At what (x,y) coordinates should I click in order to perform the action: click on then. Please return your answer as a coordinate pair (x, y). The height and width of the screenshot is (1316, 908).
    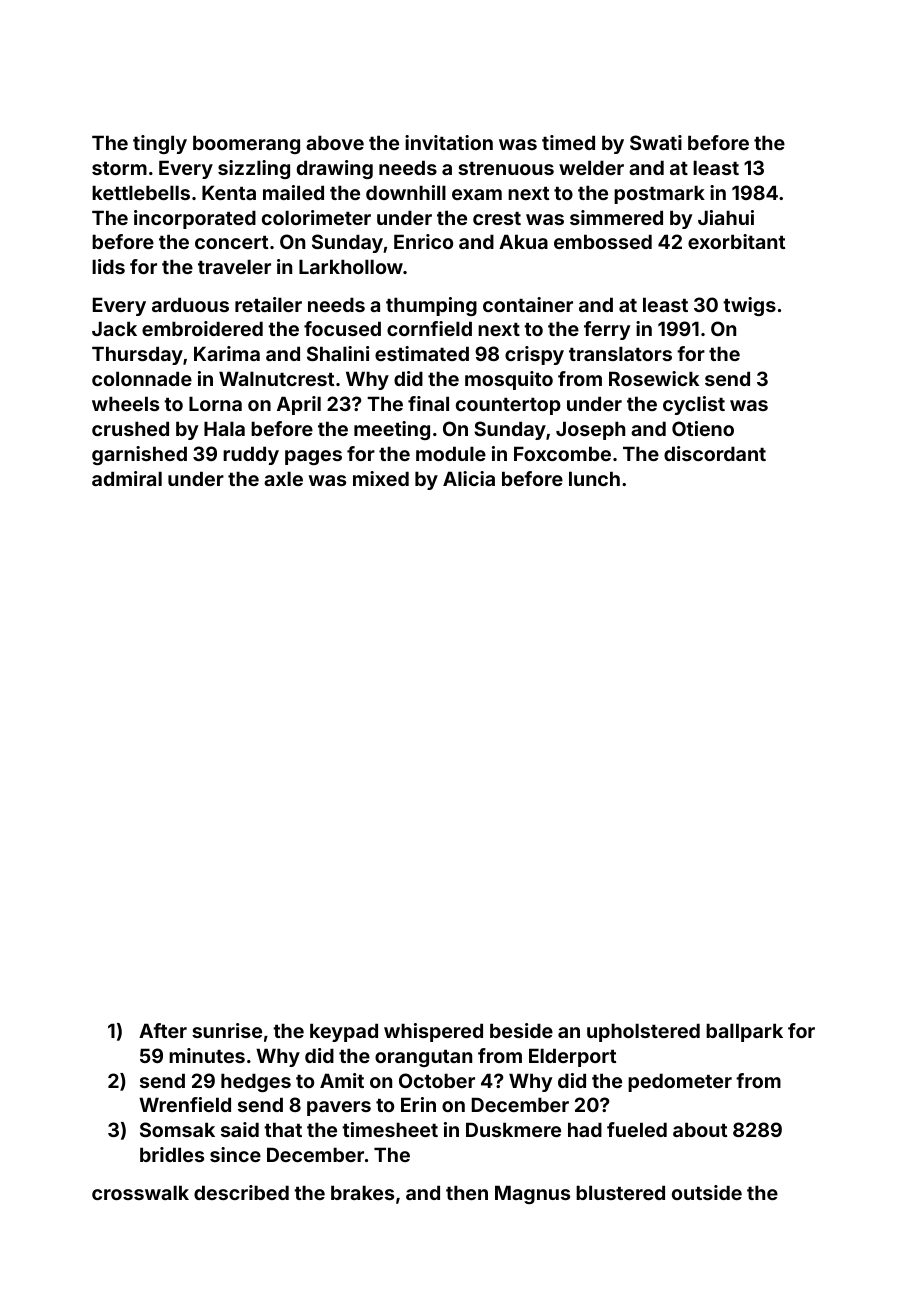
    Looking at the image, I should click on (467, 1192).
